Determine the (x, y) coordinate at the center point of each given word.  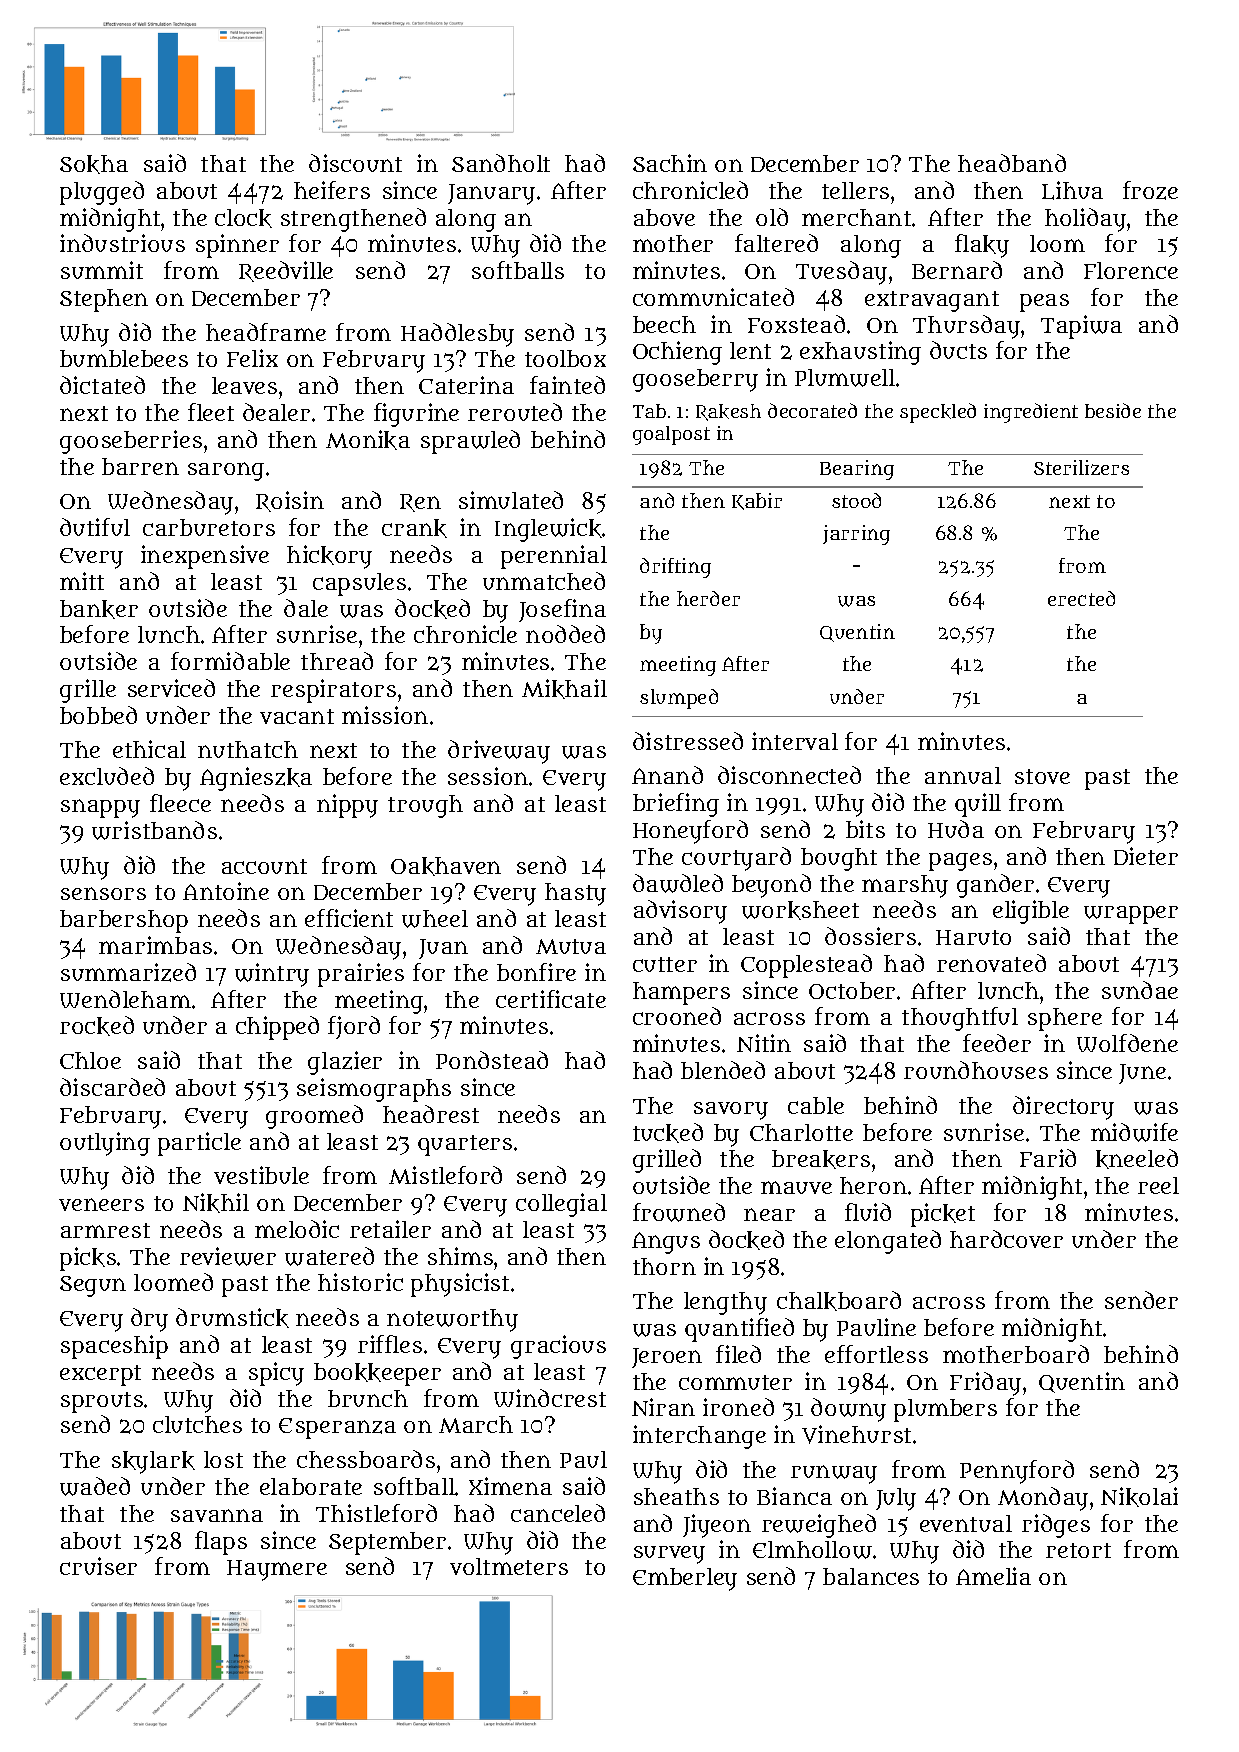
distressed (688, 741)
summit (102, 270)
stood (856, 500)
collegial (561, 1205)
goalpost (671, 435)
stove (1042, 776)
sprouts (102, 1402)
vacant (297, 716)
